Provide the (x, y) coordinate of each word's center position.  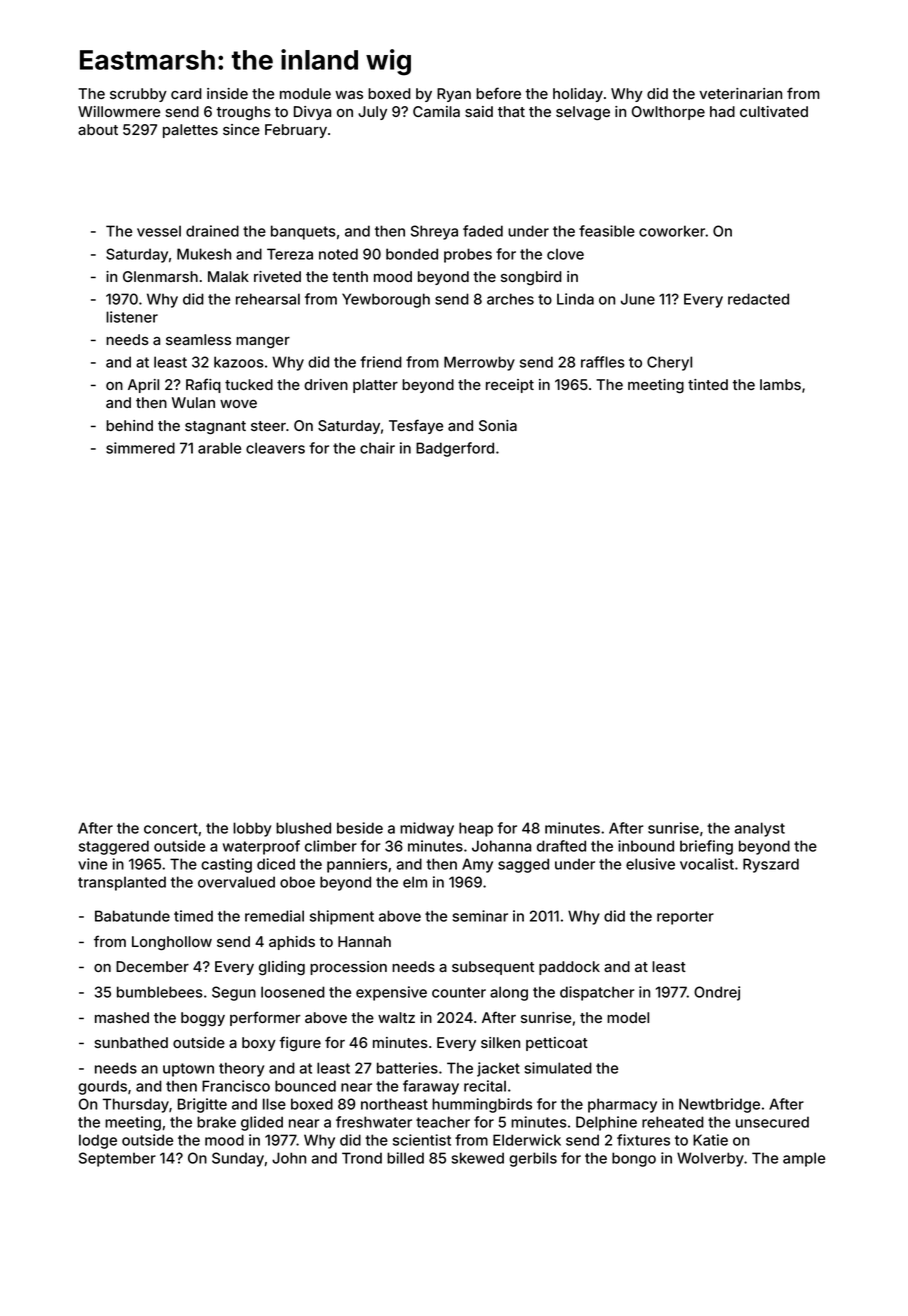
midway (427, 829)
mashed (122, 1017)
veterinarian (740, 93)
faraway (431, 1087)
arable (219, 448)
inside (227, 93)
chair (377, 448)
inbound (646, 846)
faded (483, 231)
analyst (759, 829)
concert (171, 828)
